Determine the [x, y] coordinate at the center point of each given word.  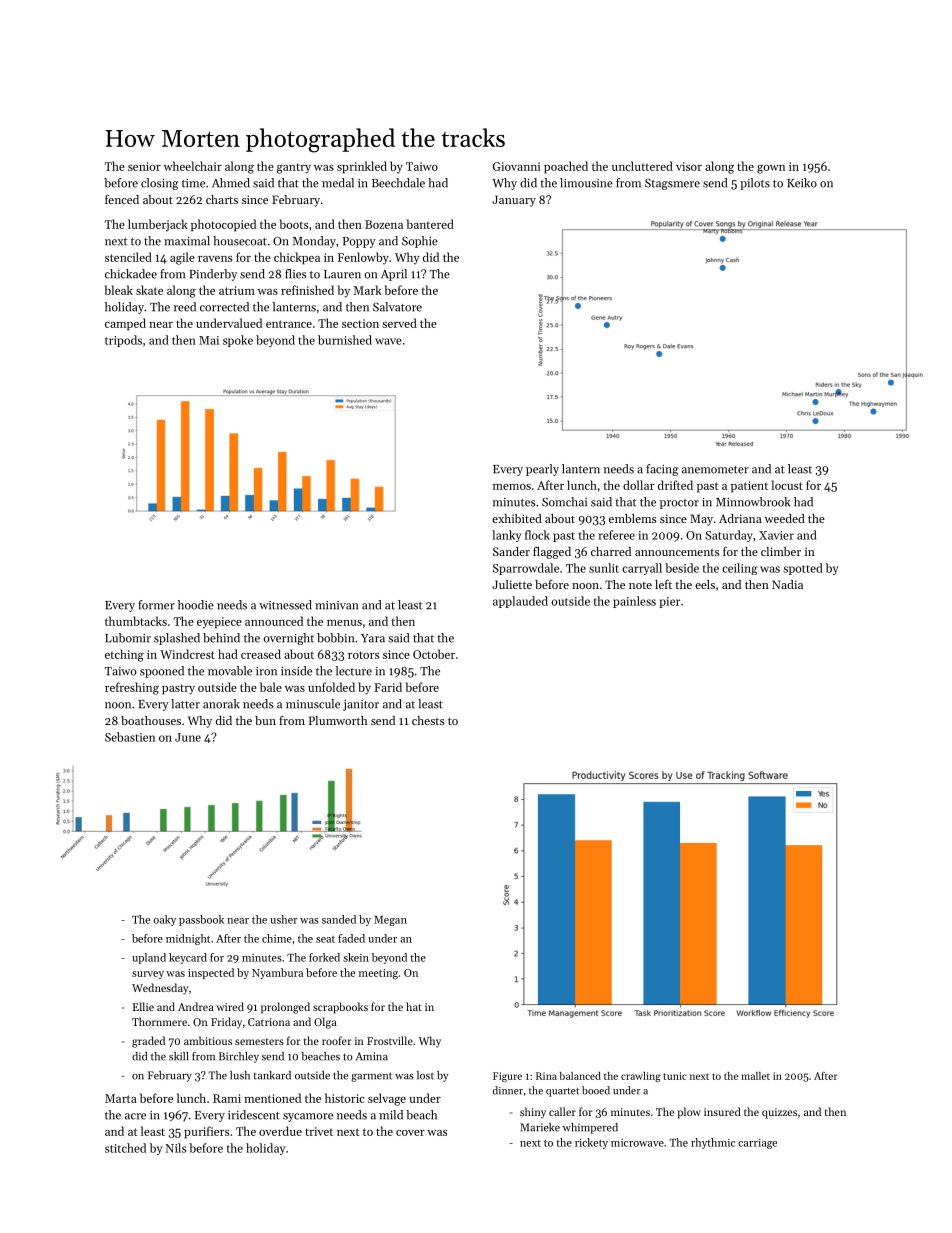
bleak [119, 290]
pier [669, 602]
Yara [373, 638]
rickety [591, 1143]
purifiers [206, 1132]
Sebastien [130, 737]
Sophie [420, 242]
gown [771, 169]
